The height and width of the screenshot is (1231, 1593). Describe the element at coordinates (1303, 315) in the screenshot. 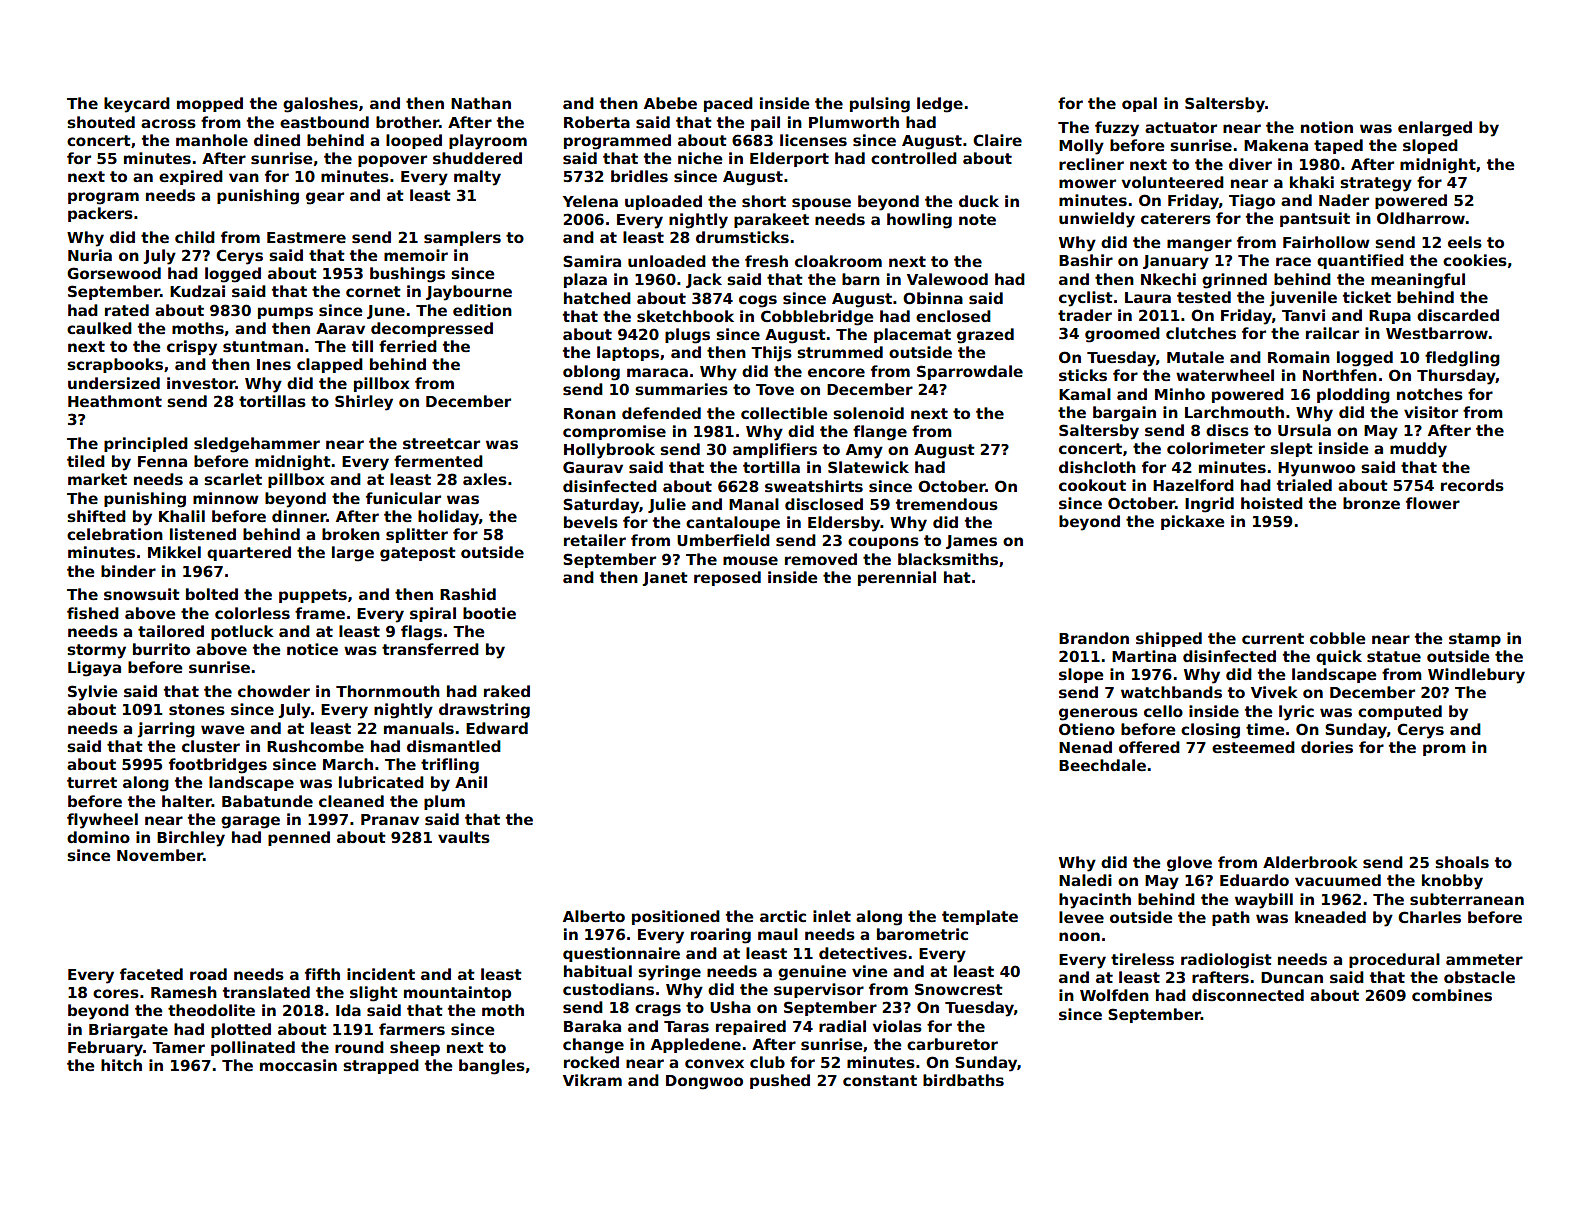

I see `Tanvi` at that location.
